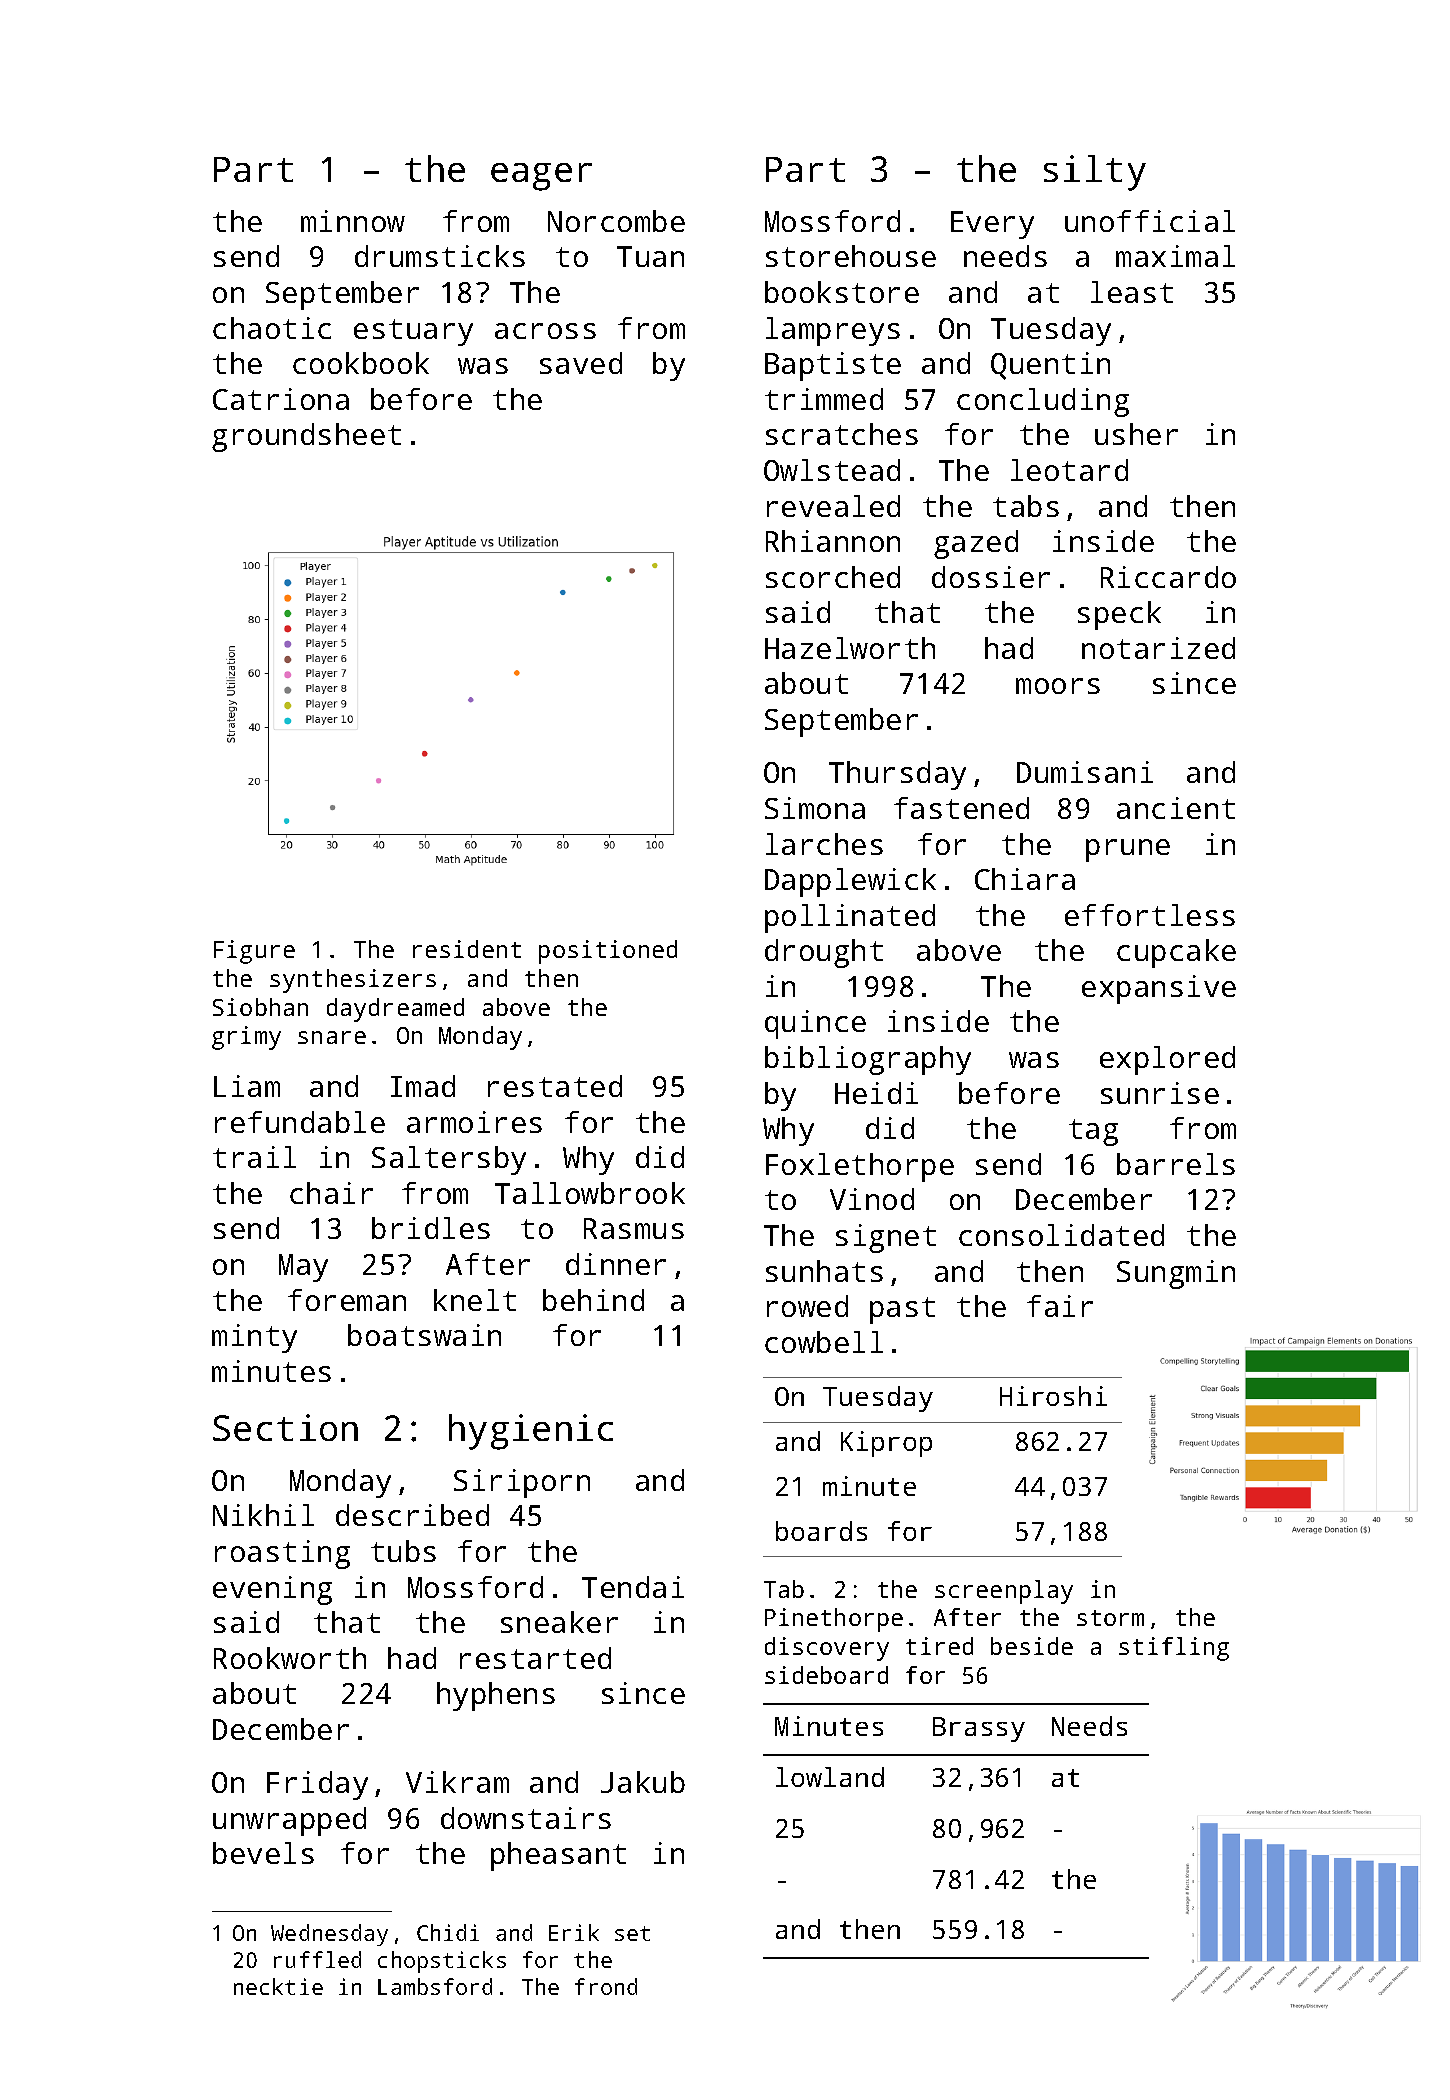 Image resolution: width=1450 pixels, height=2100 pixels. I want to click on pollinated, so click(850, 918).
